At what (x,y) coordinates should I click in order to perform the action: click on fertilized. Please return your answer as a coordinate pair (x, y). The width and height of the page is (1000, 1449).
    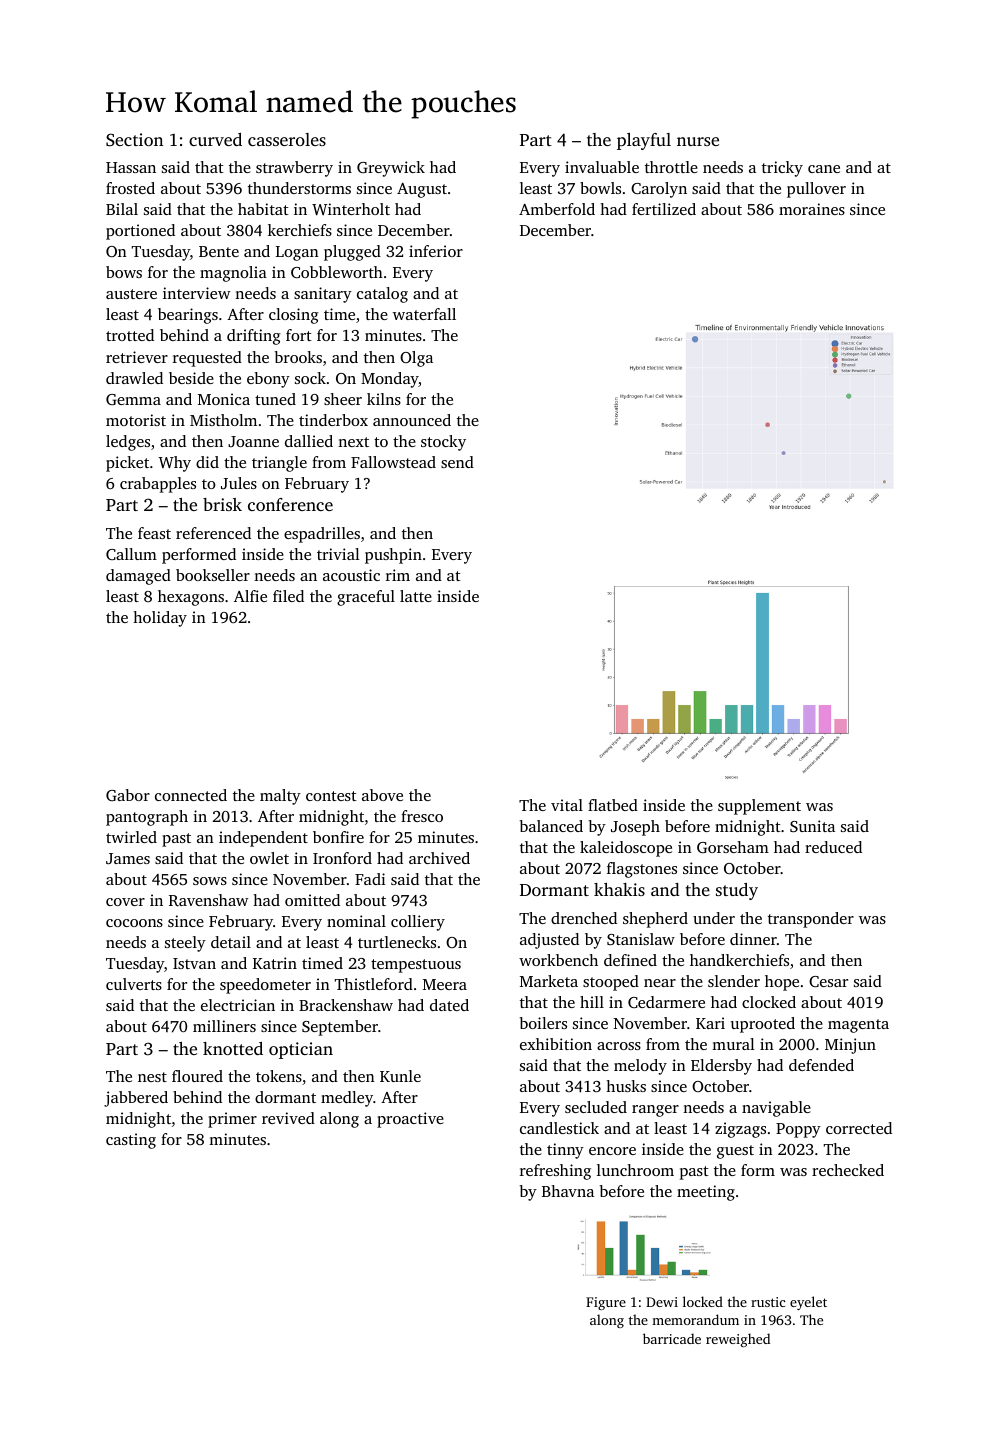
    Looking at the image, I should click on (664, 209).
